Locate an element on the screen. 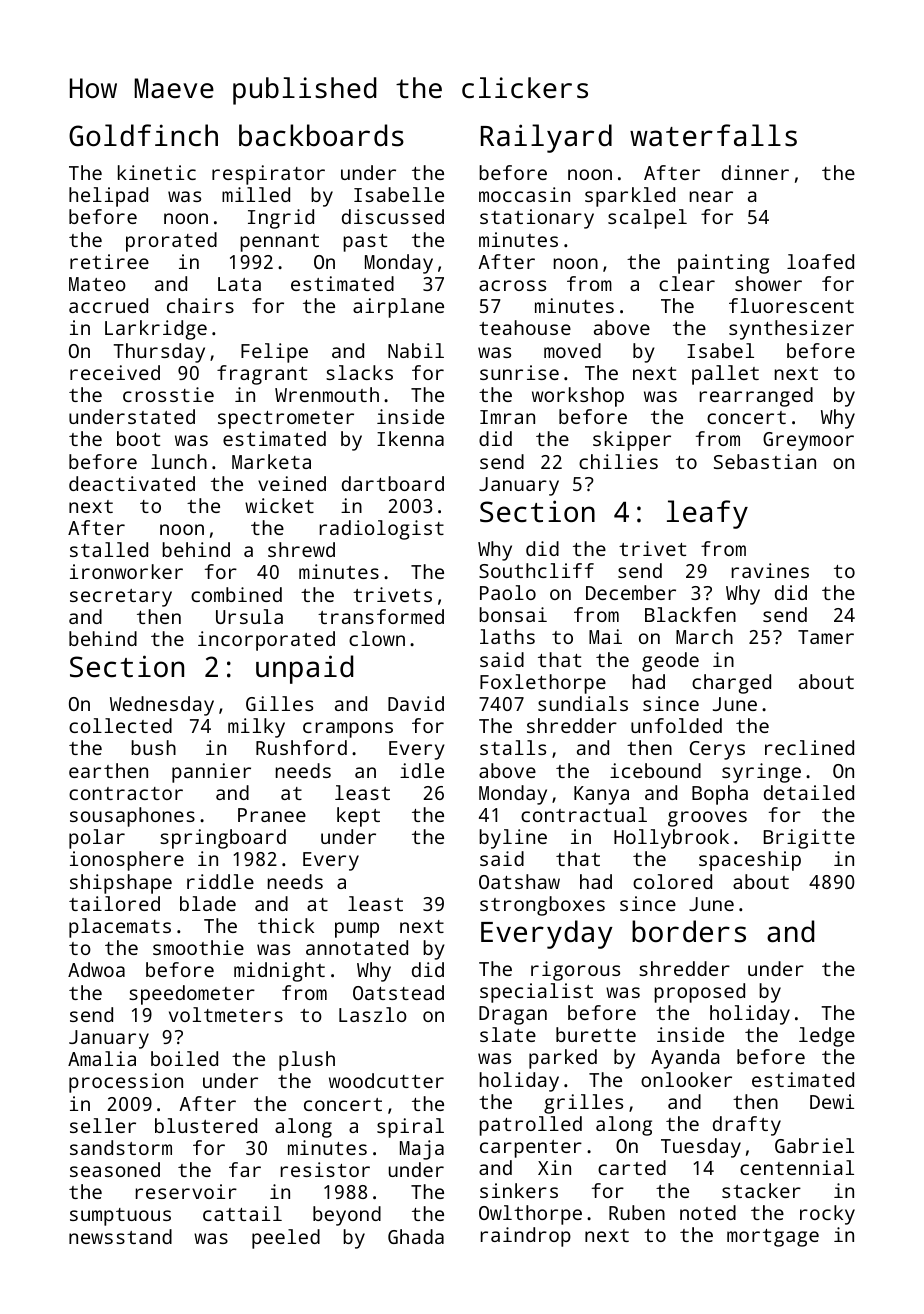  Paolo is located at coordinates (508, 592).
